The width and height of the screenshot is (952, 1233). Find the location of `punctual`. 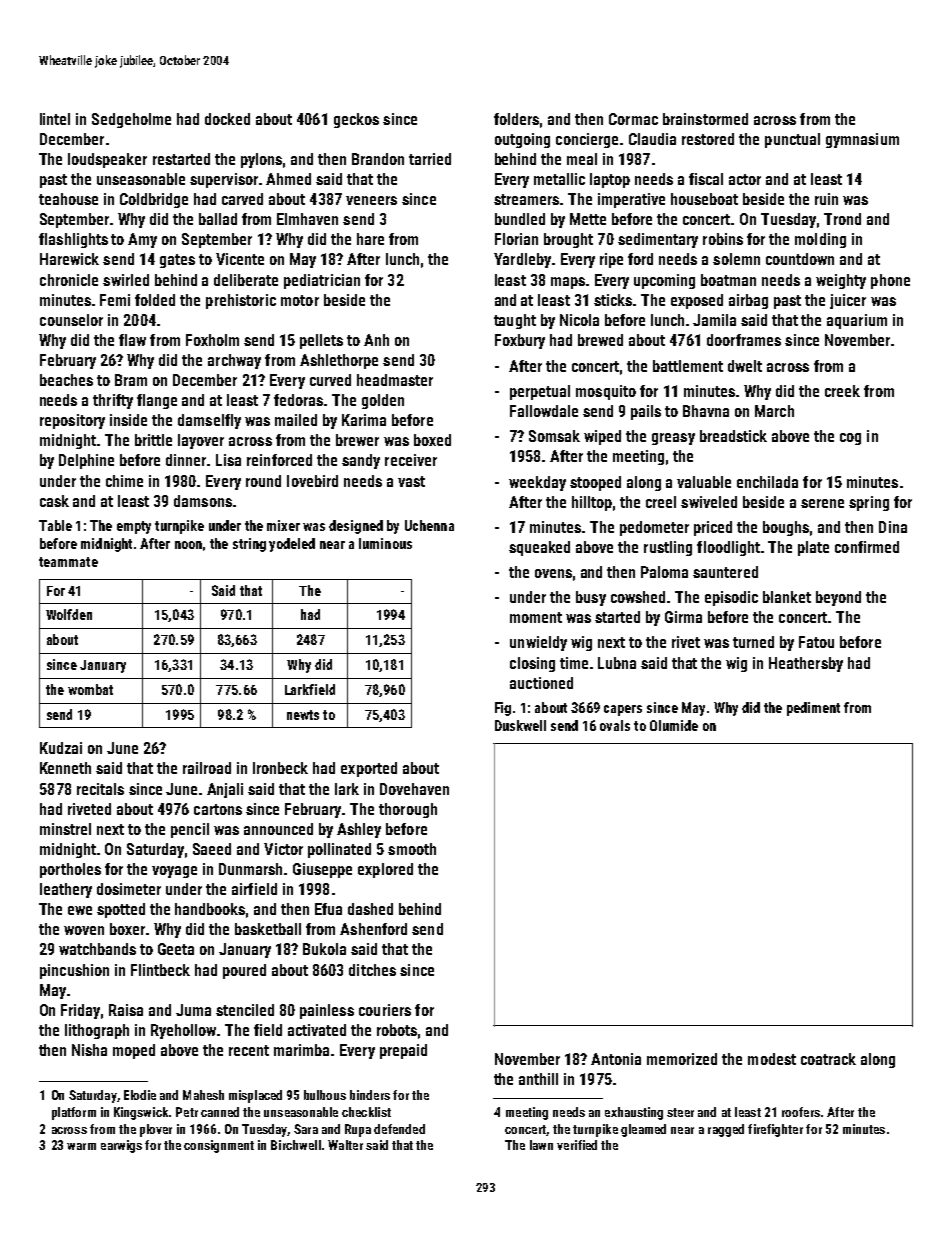

punctual is located at coordinates (792, 140).
